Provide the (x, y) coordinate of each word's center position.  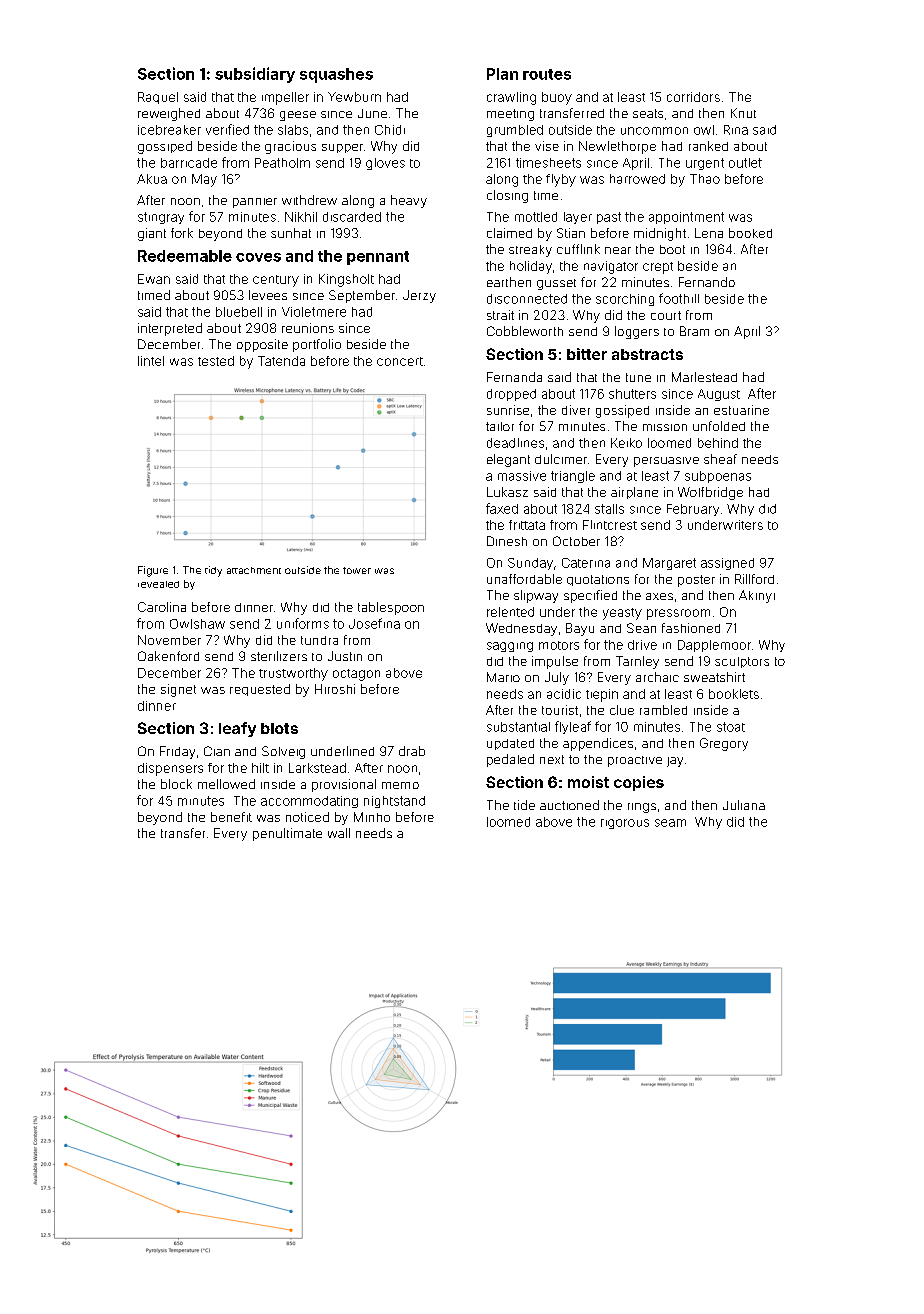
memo (400, 785)
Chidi (390, 130)
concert (400, 361)
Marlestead (704, 377)
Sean (641, 628)
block (176, 784)
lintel (151, 361)
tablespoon (391, 608)
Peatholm (282, 163)
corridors (693, 97)
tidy (213, 571)
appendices (598, 744)
